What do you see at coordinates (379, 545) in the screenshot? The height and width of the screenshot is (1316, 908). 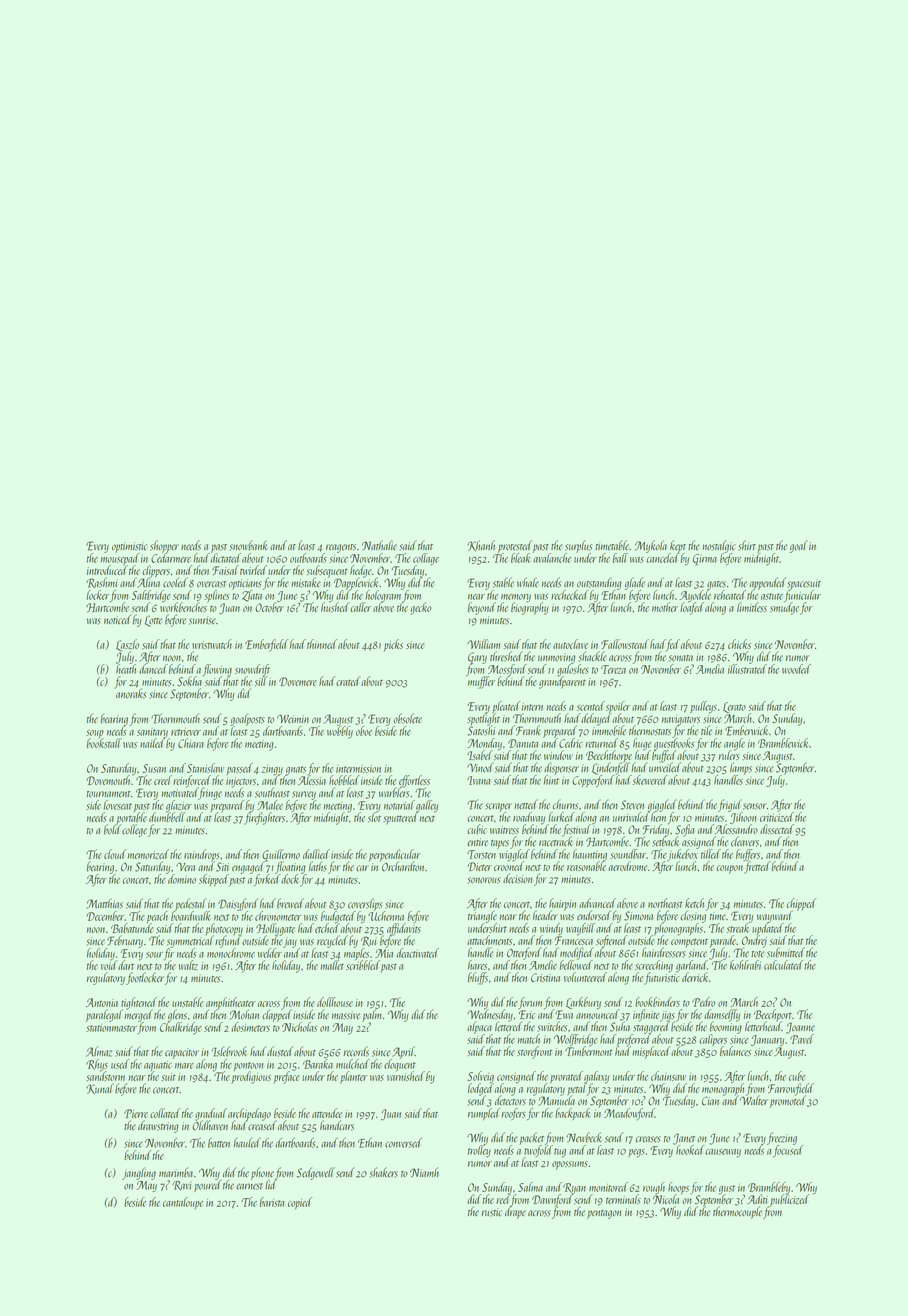 I see `Nathalie` at bounding box center [379, 545].
